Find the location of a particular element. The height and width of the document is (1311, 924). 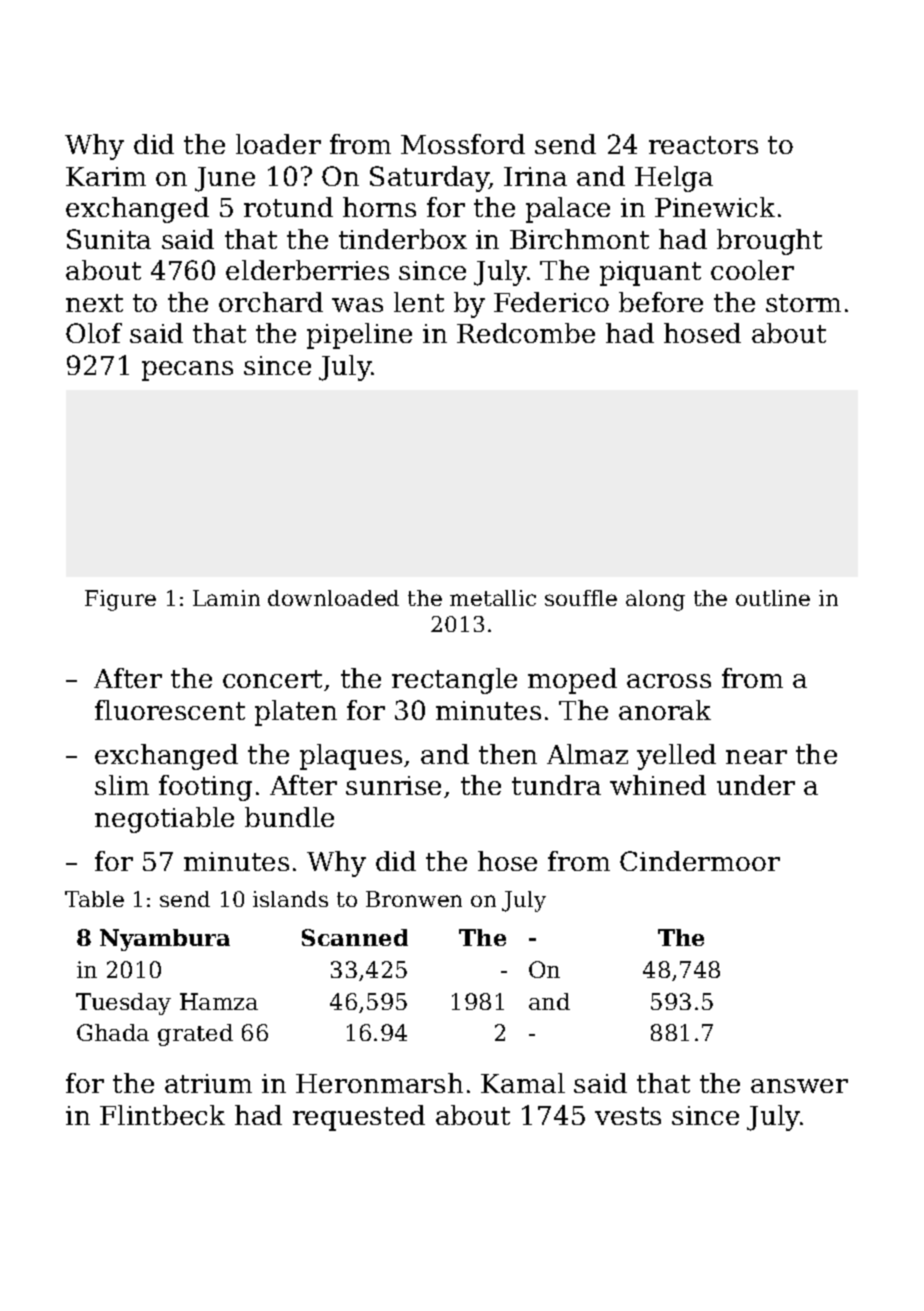

metallic is located at coordinates (493, 598).
